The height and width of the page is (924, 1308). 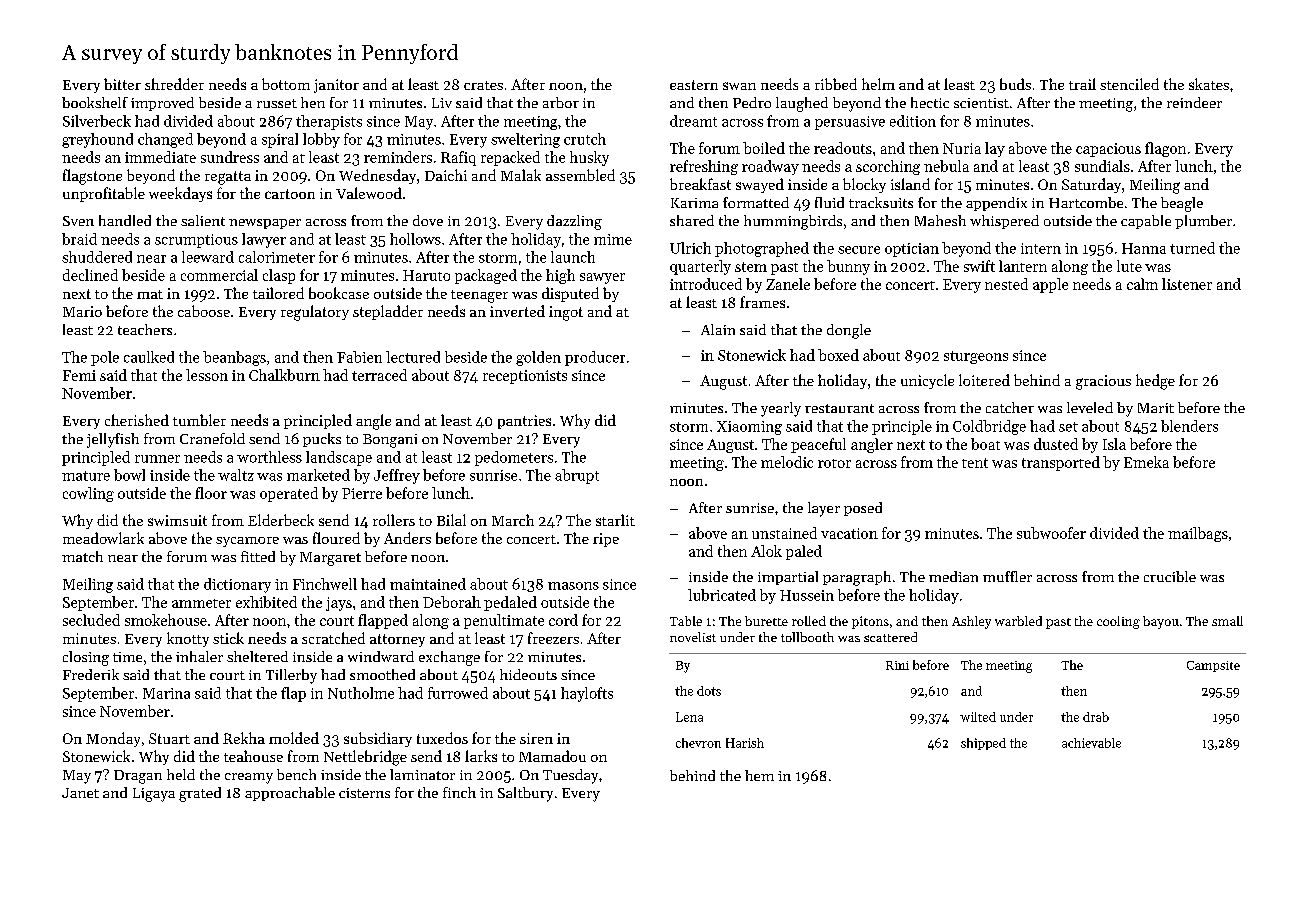 I want to click on Marina, so click(x=166, y=693).
